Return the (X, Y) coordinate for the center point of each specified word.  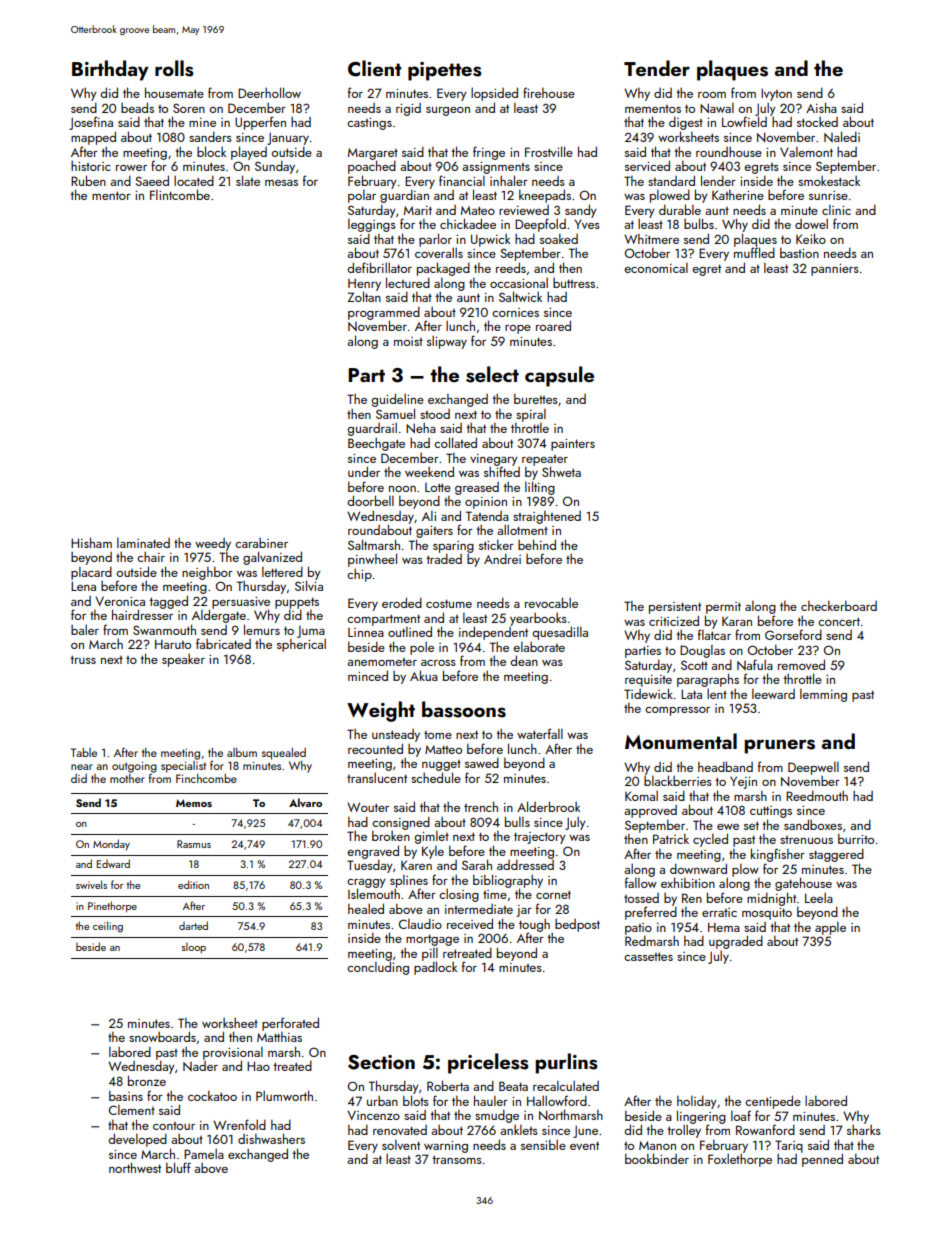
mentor (111, 195)
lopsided (494, 94)
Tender (657, 68)
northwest (135, 1167)
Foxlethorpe (740, 1160)
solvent (401, 1145)
